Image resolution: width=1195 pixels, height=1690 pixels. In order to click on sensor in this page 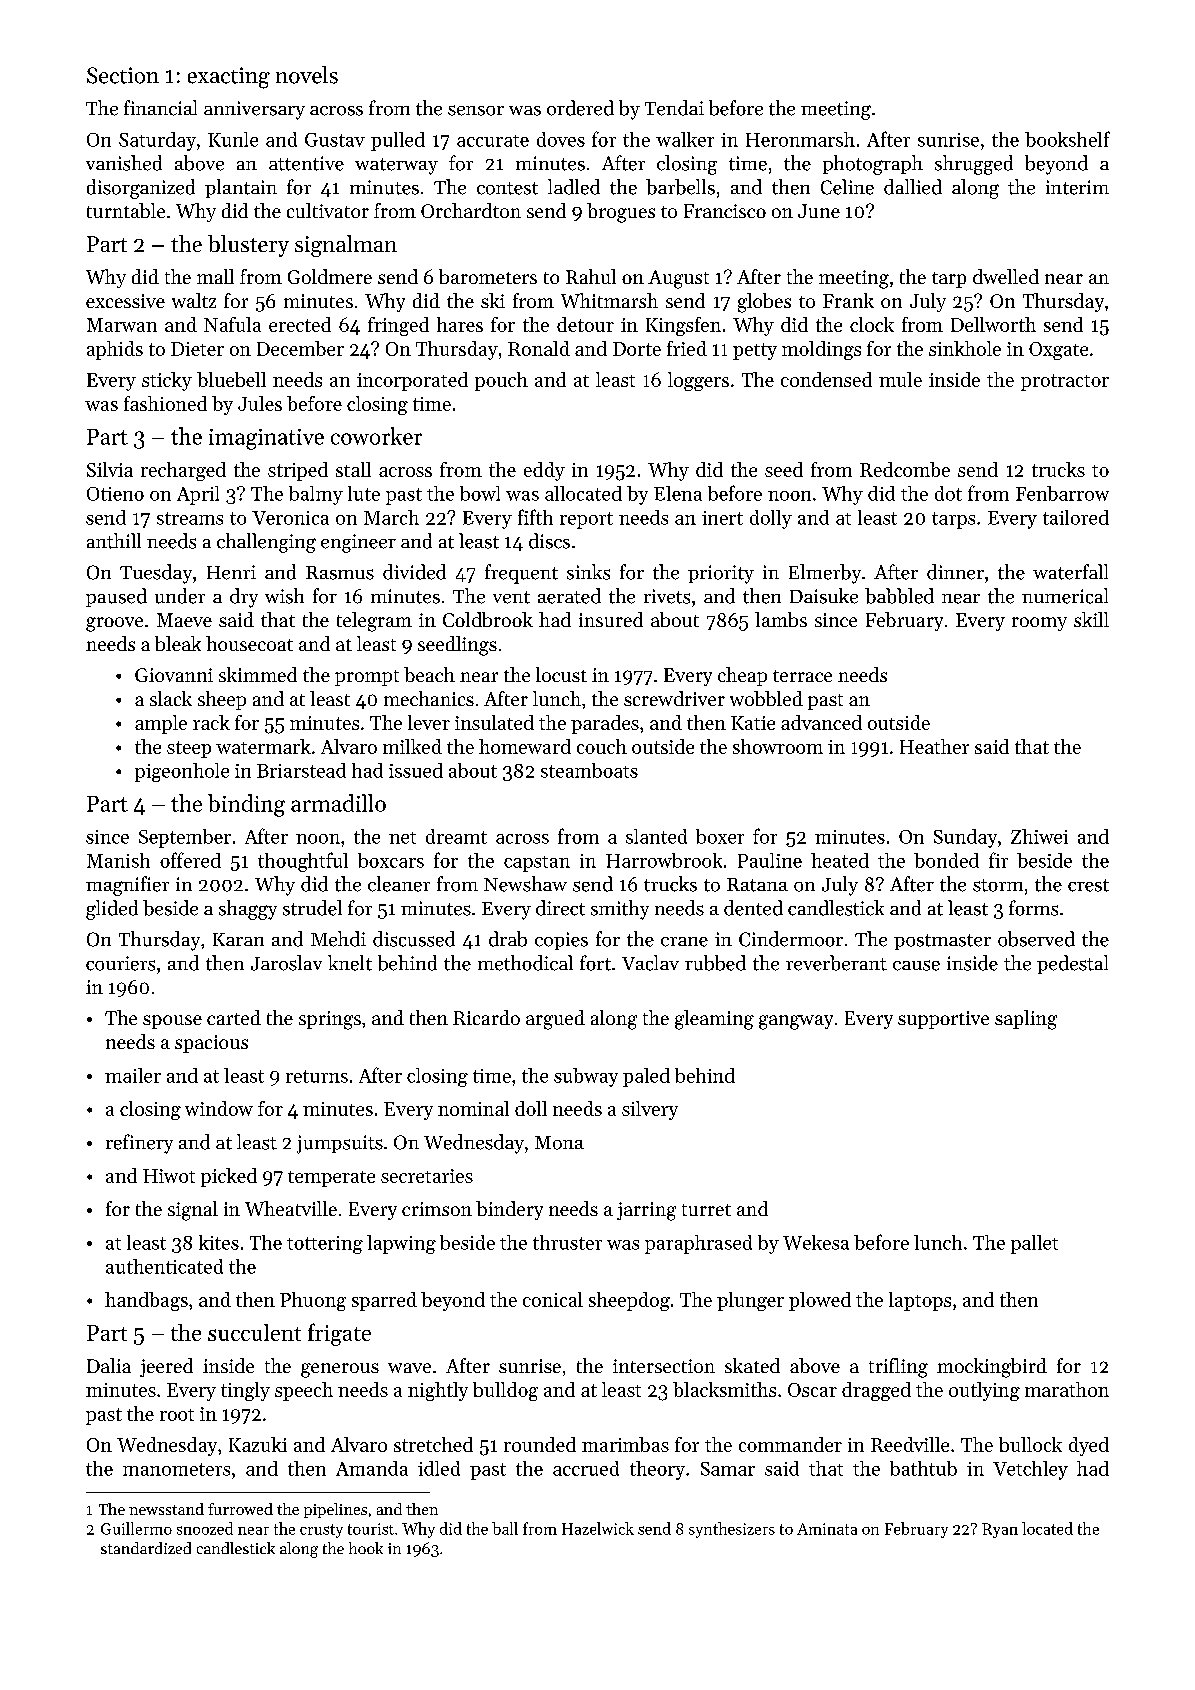, I will do `click(476, 110)`.
